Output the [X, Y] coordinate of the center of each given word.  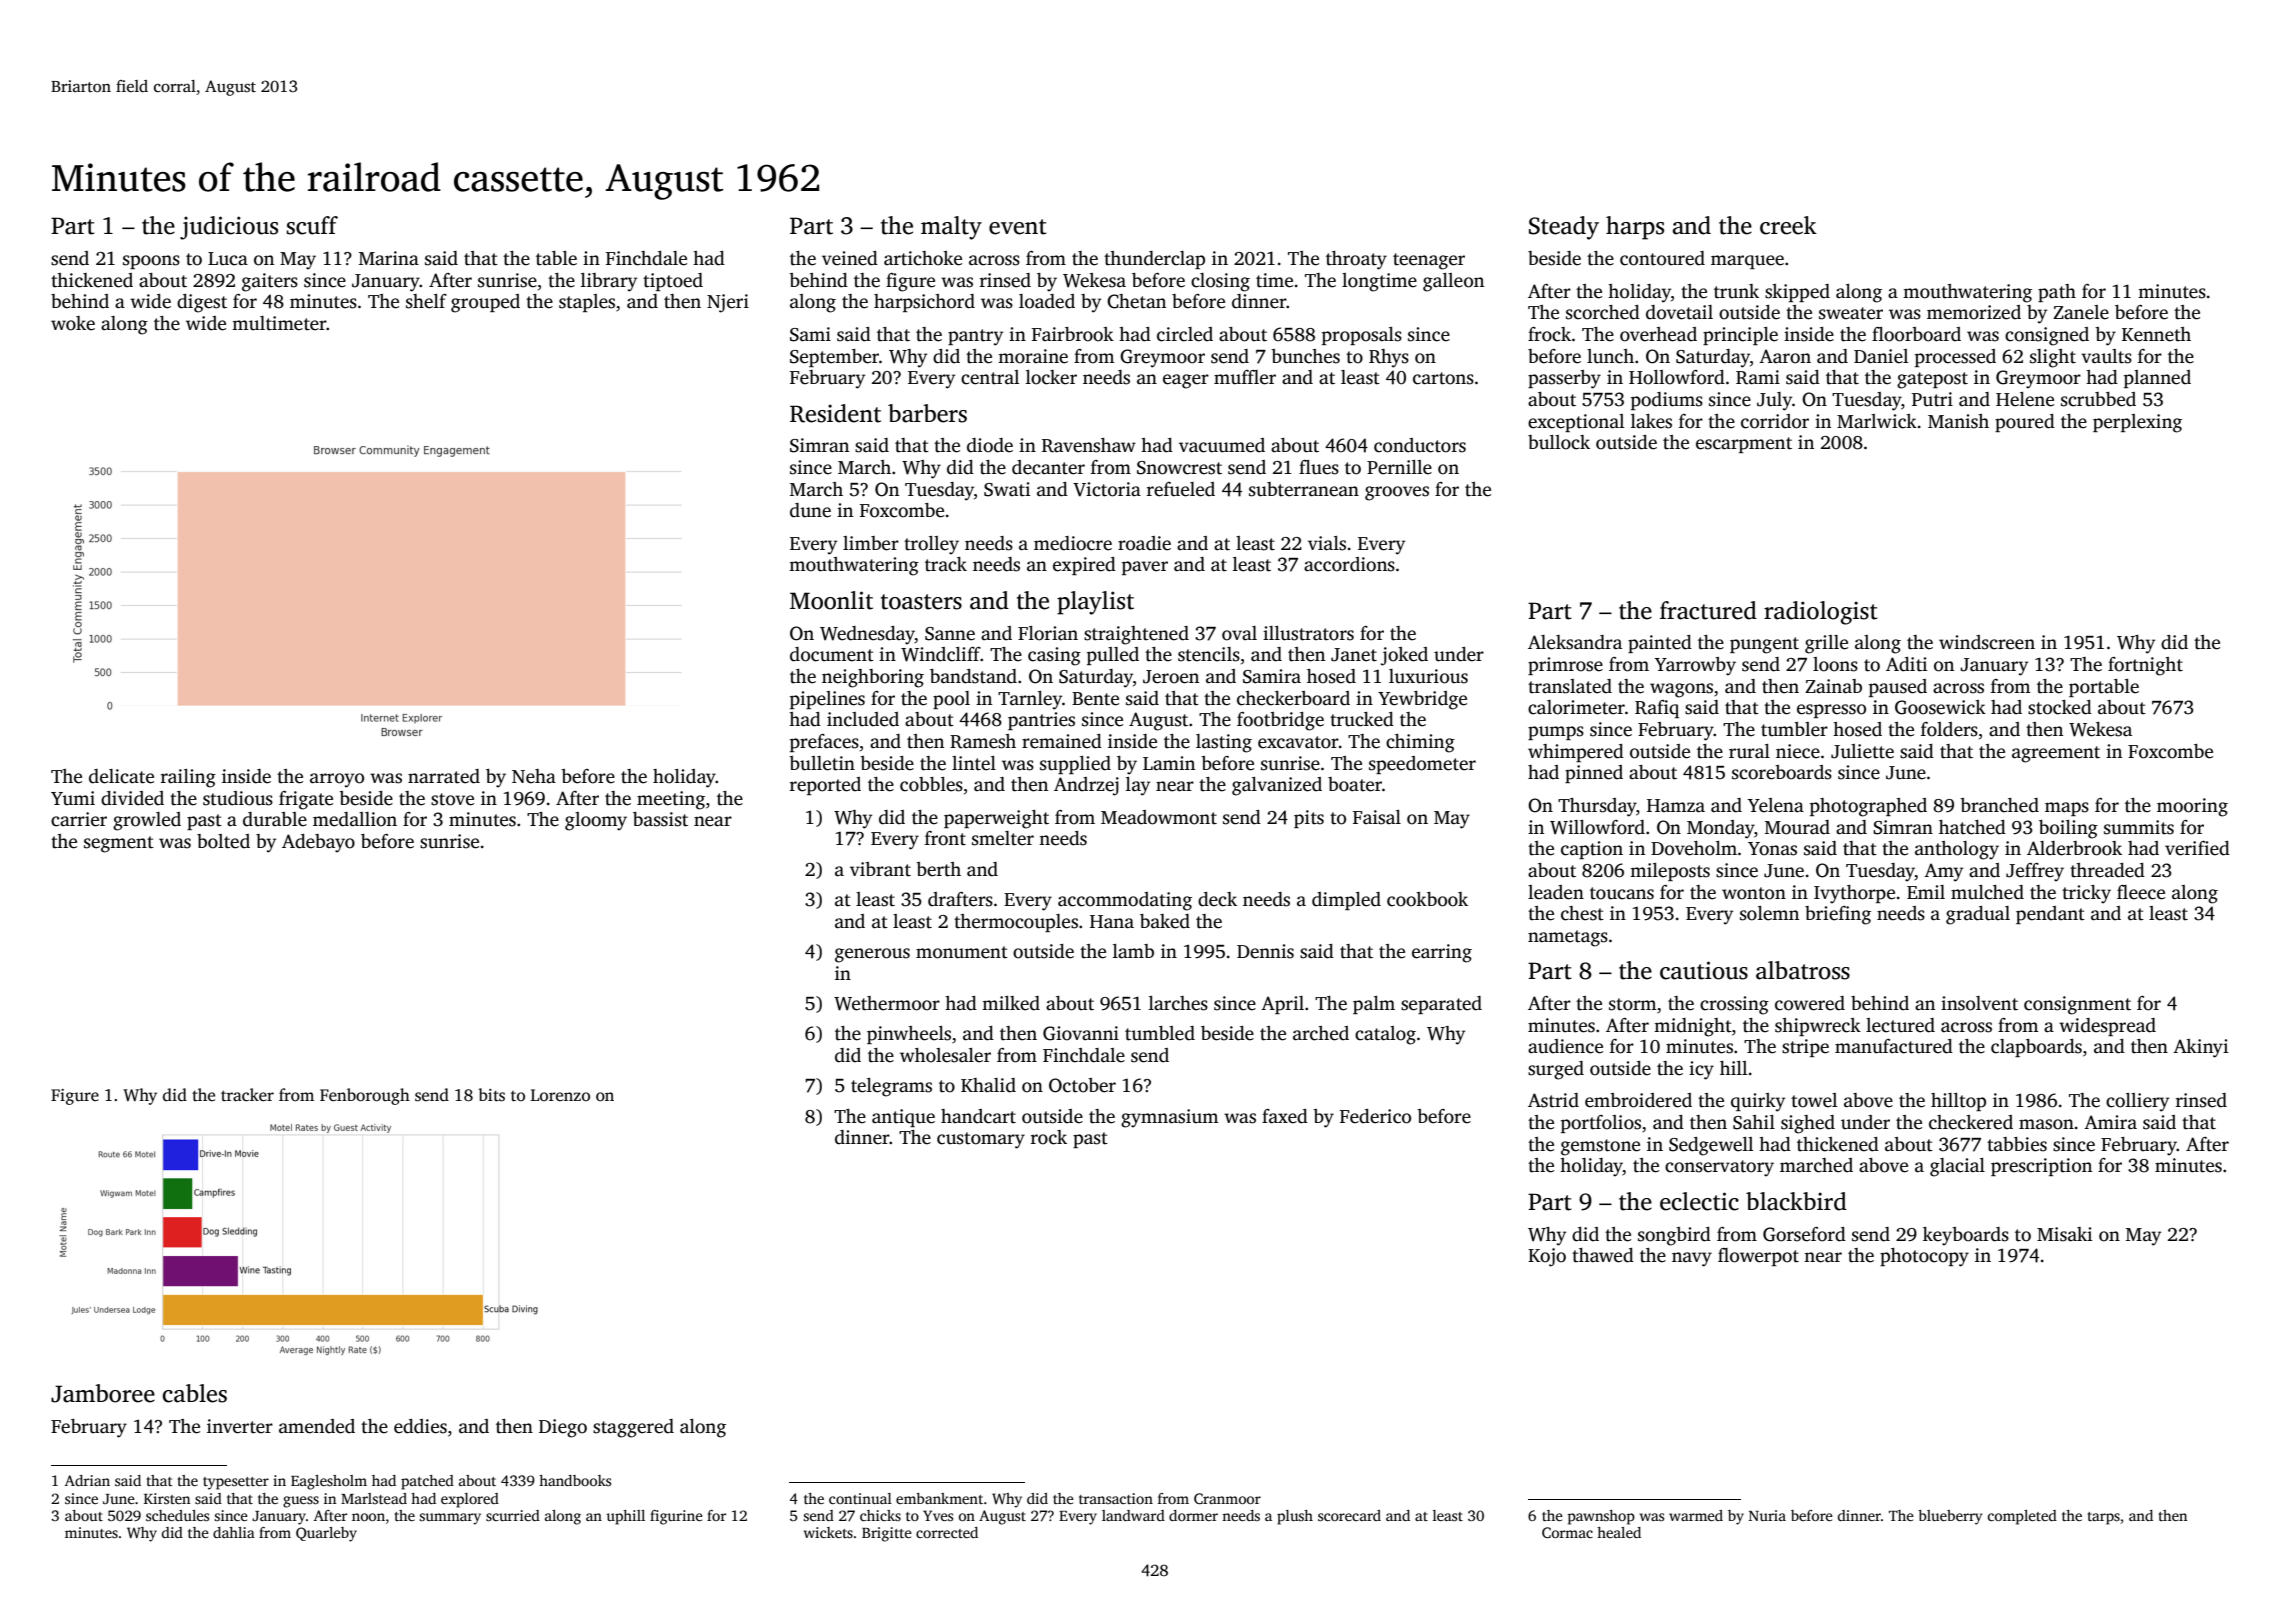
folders [1949, 729]
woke [73, 323]
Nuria [1767, 1515]
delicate [121, 776]
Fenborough [365, 1096]
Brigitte [887, 1534]
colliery [2137, 1102]
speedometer [1422, 765]
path [2057, 293]
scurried [513, 1515]
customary [981, 1140]
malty [951, 228]
